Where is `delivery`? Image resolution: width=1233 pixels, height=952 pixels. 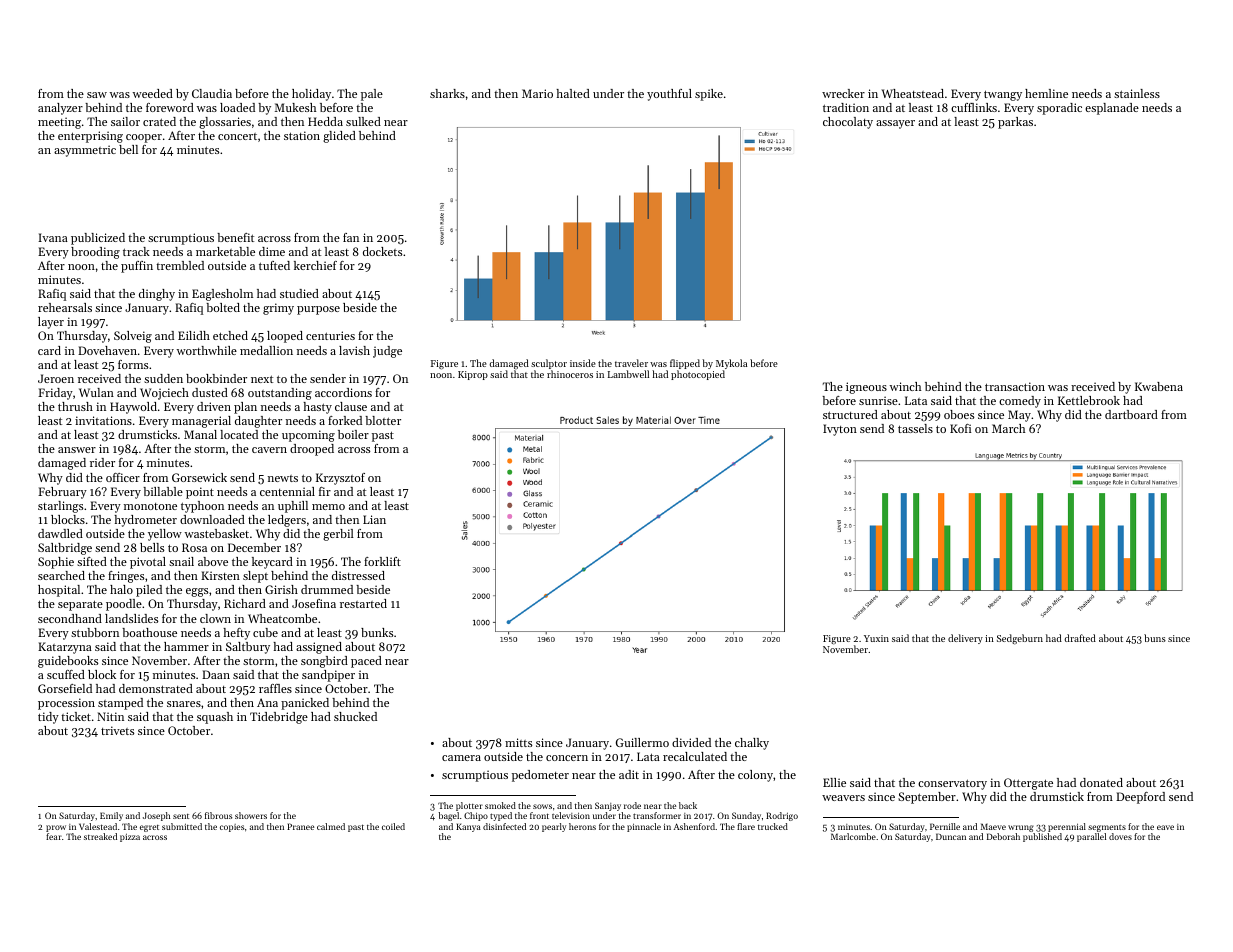
delivery is located at coordinates (965, 639).
